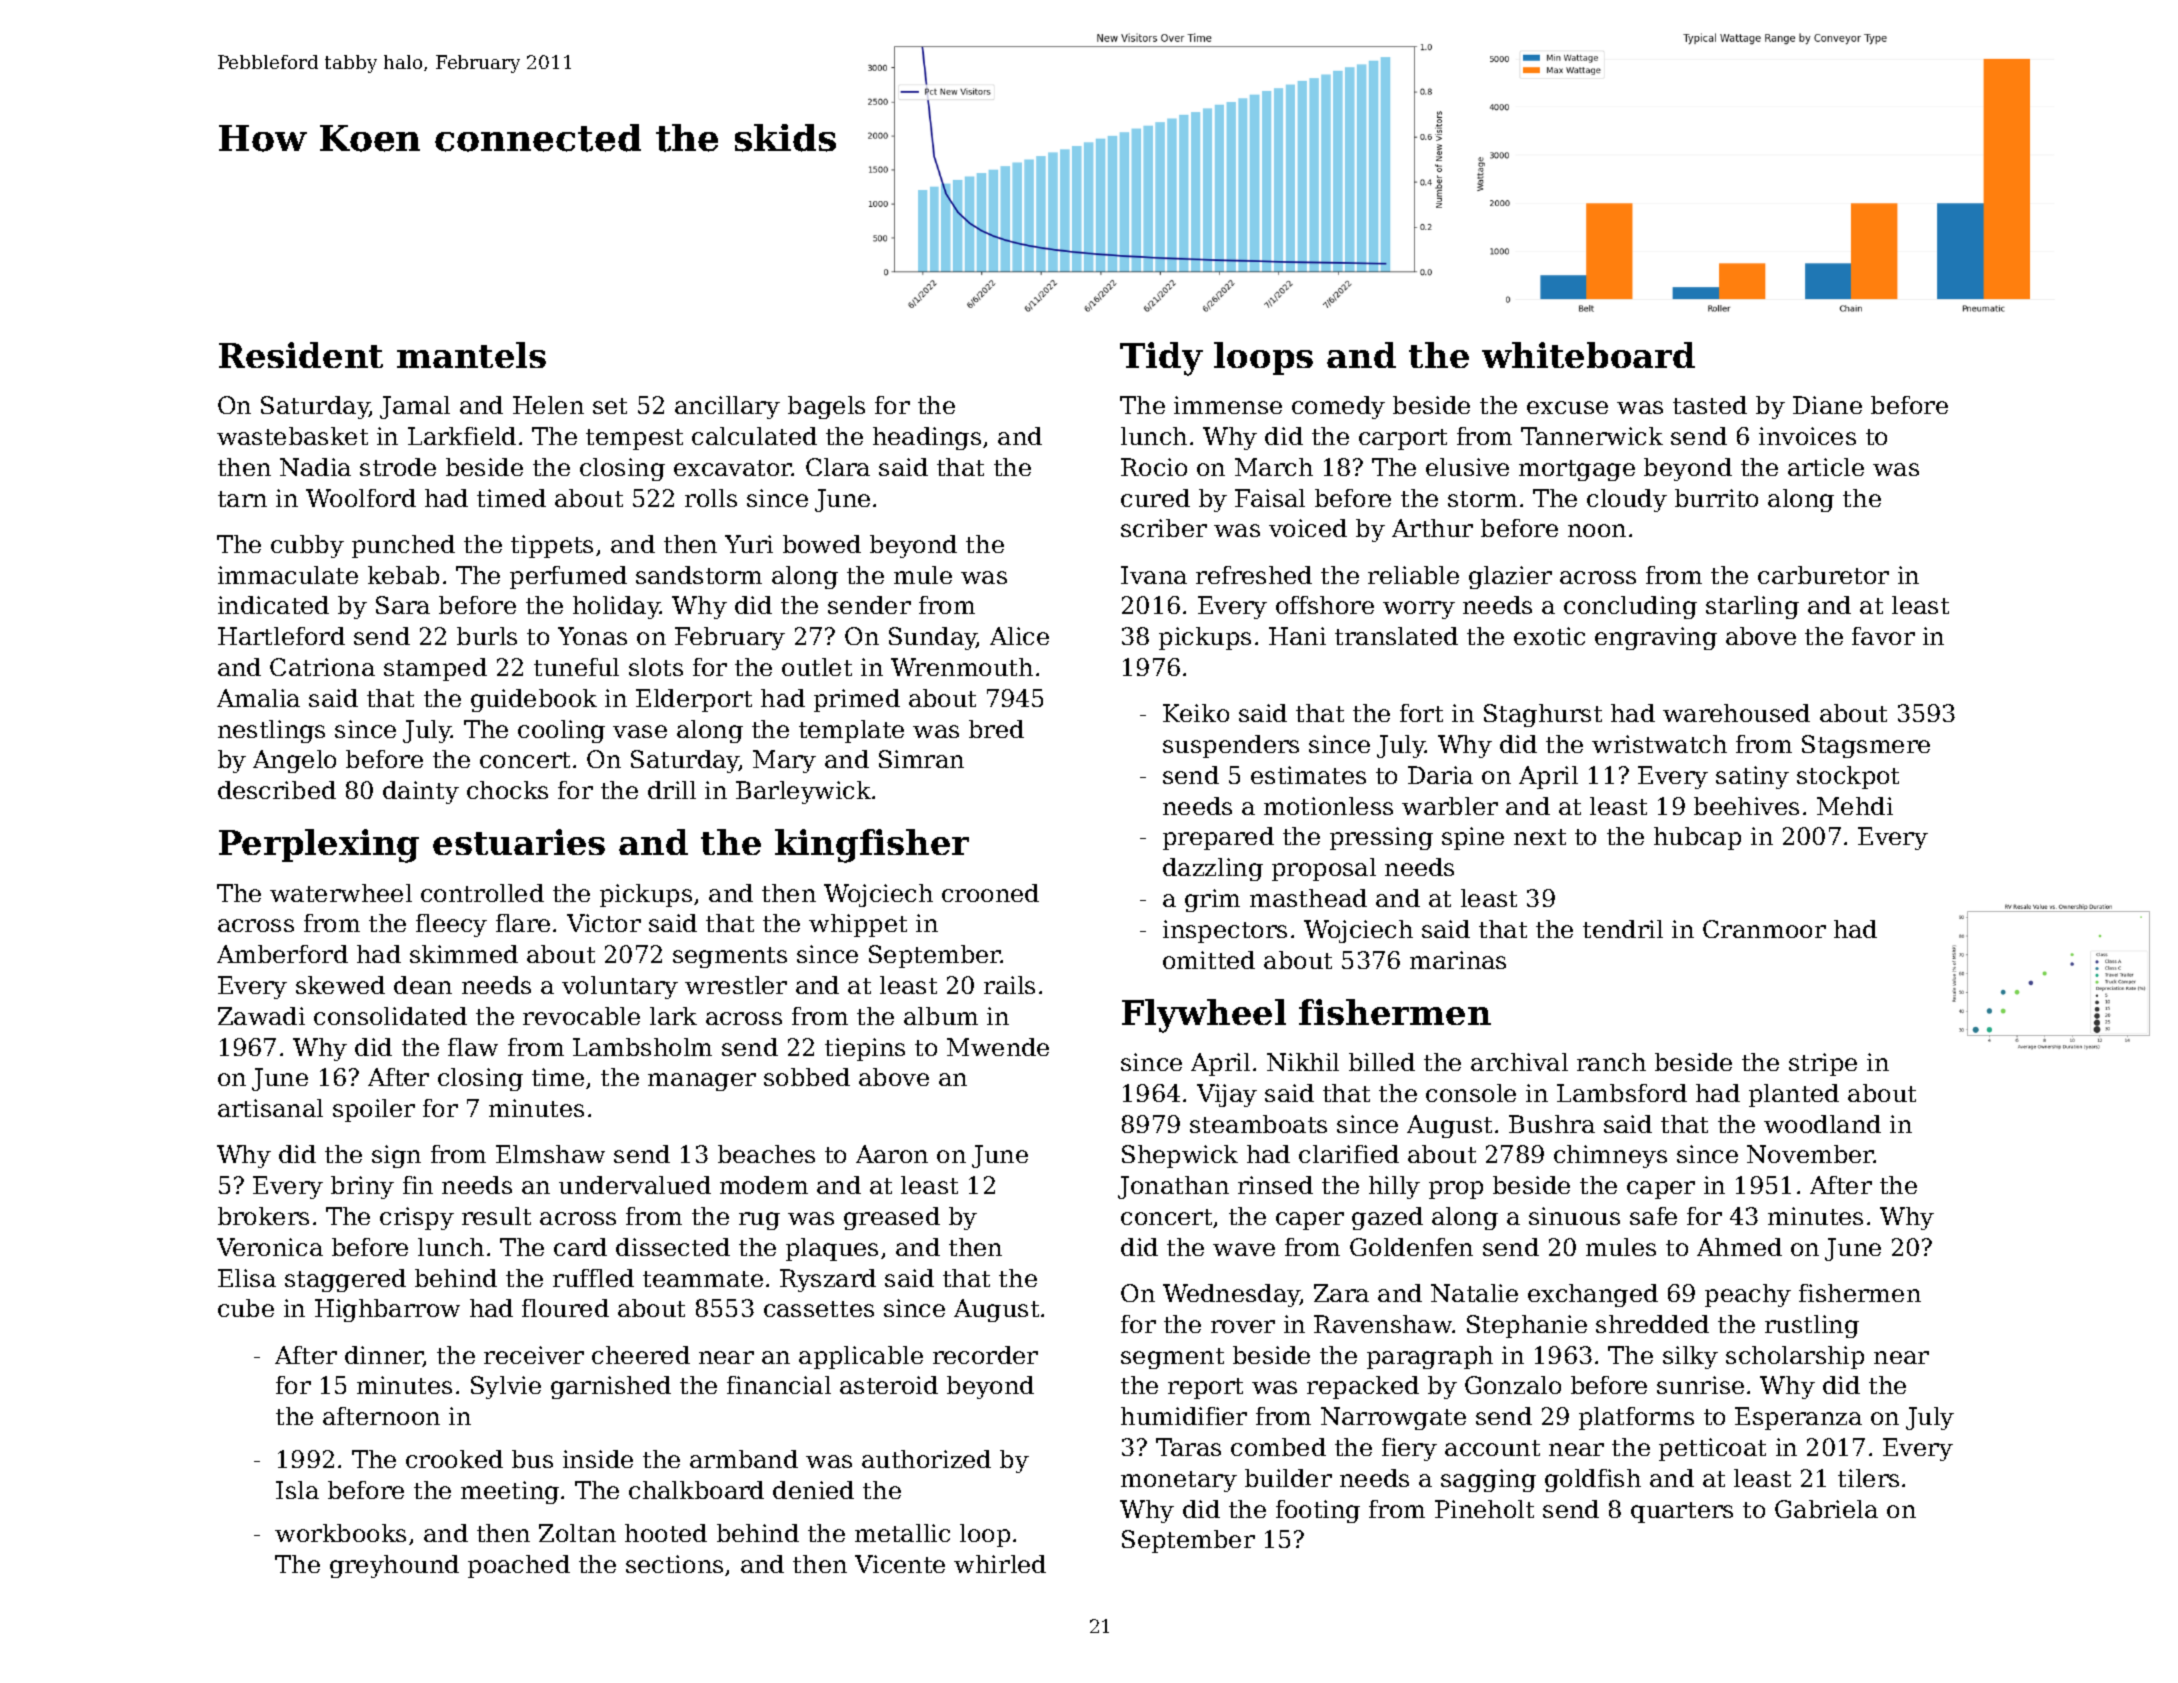  What do you see at coordinates (889, 1385) in the screenshot?
I see `asteroid` at bounding box center [889, 1385].
